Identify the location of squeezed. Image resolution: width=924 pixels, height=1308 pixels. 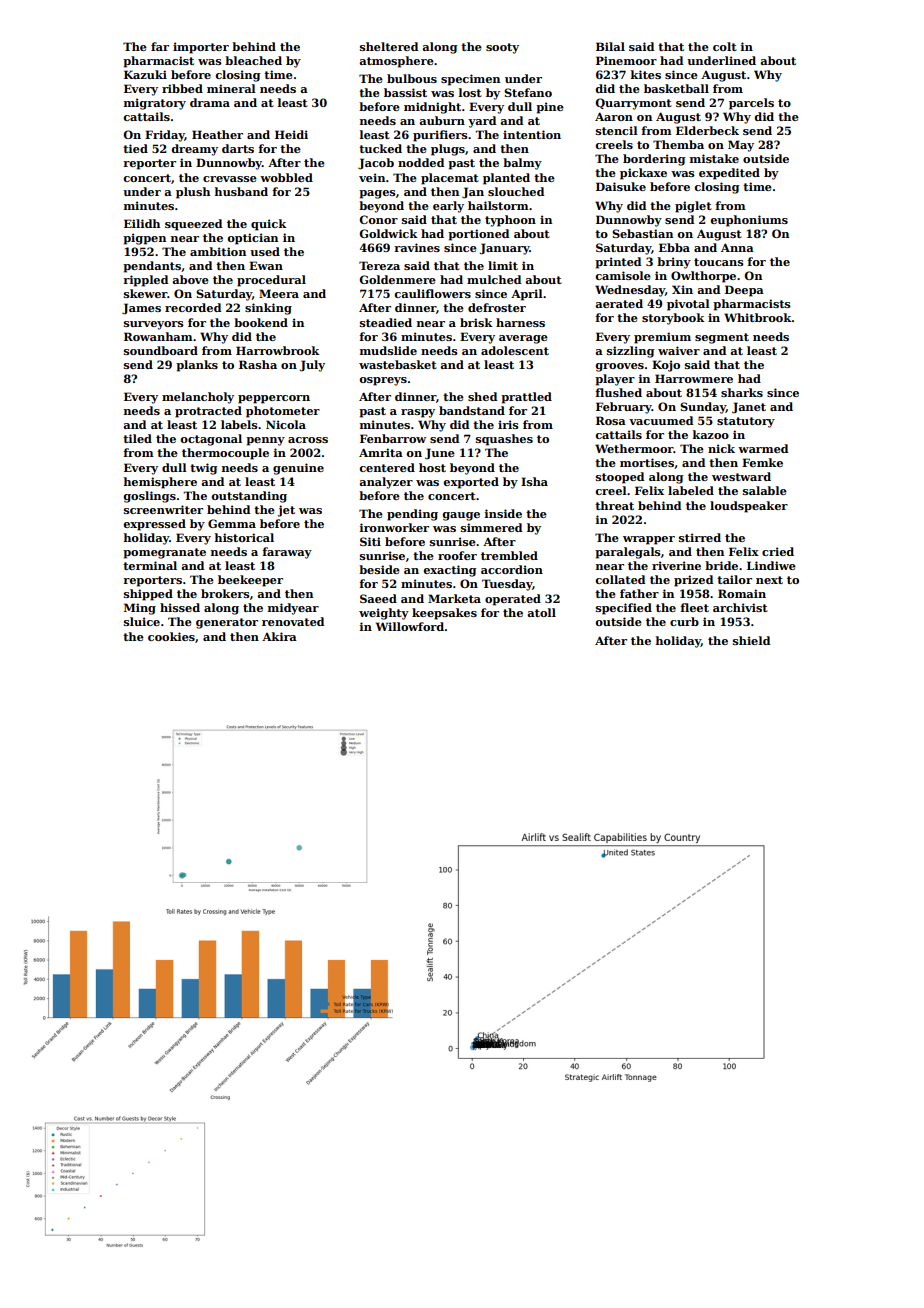
(193, 225).
